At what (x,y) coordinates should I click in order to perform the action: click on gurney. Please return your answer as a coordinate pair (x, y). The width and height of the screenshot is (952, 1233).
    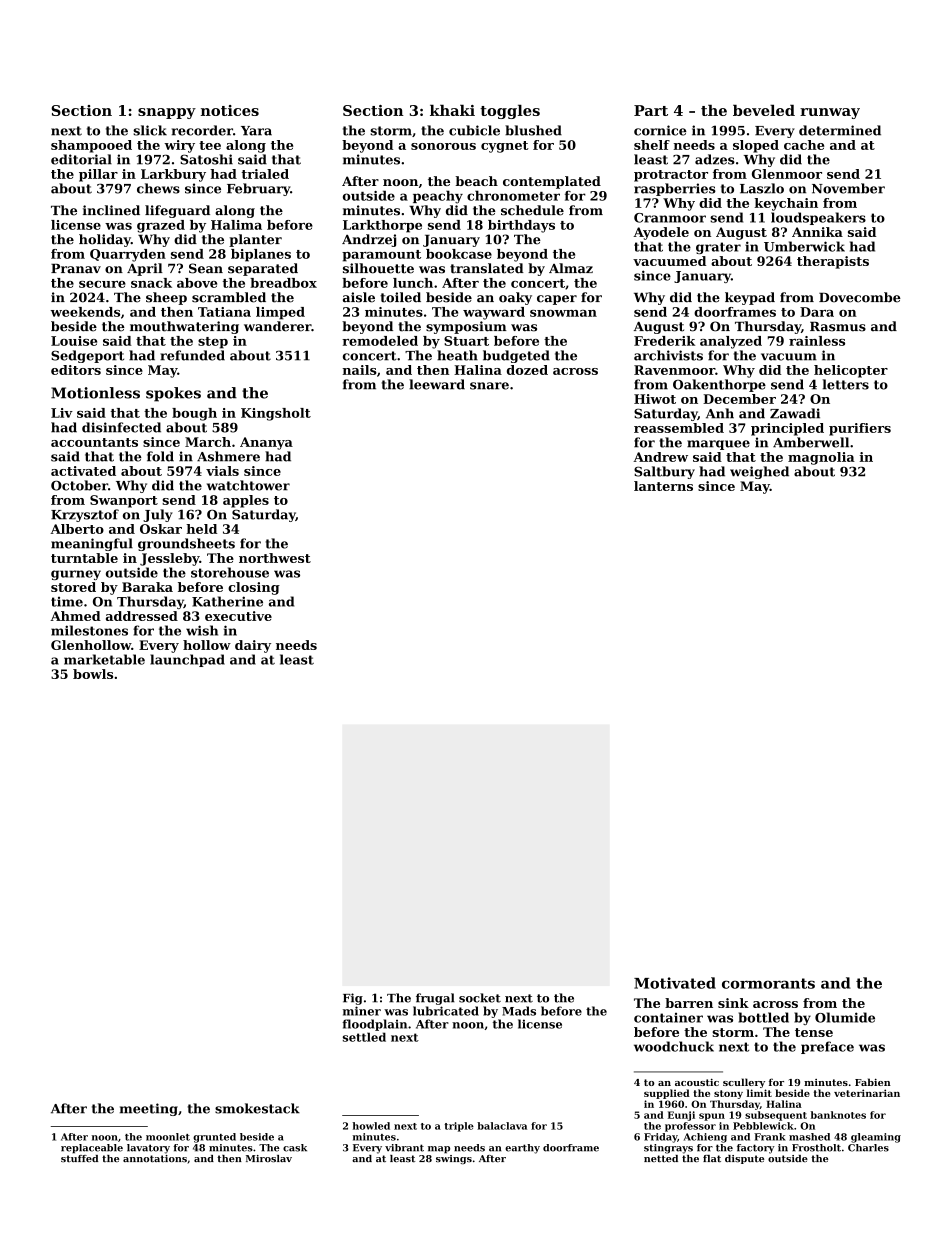
    Looking at the image, I should click on (76, 575).
